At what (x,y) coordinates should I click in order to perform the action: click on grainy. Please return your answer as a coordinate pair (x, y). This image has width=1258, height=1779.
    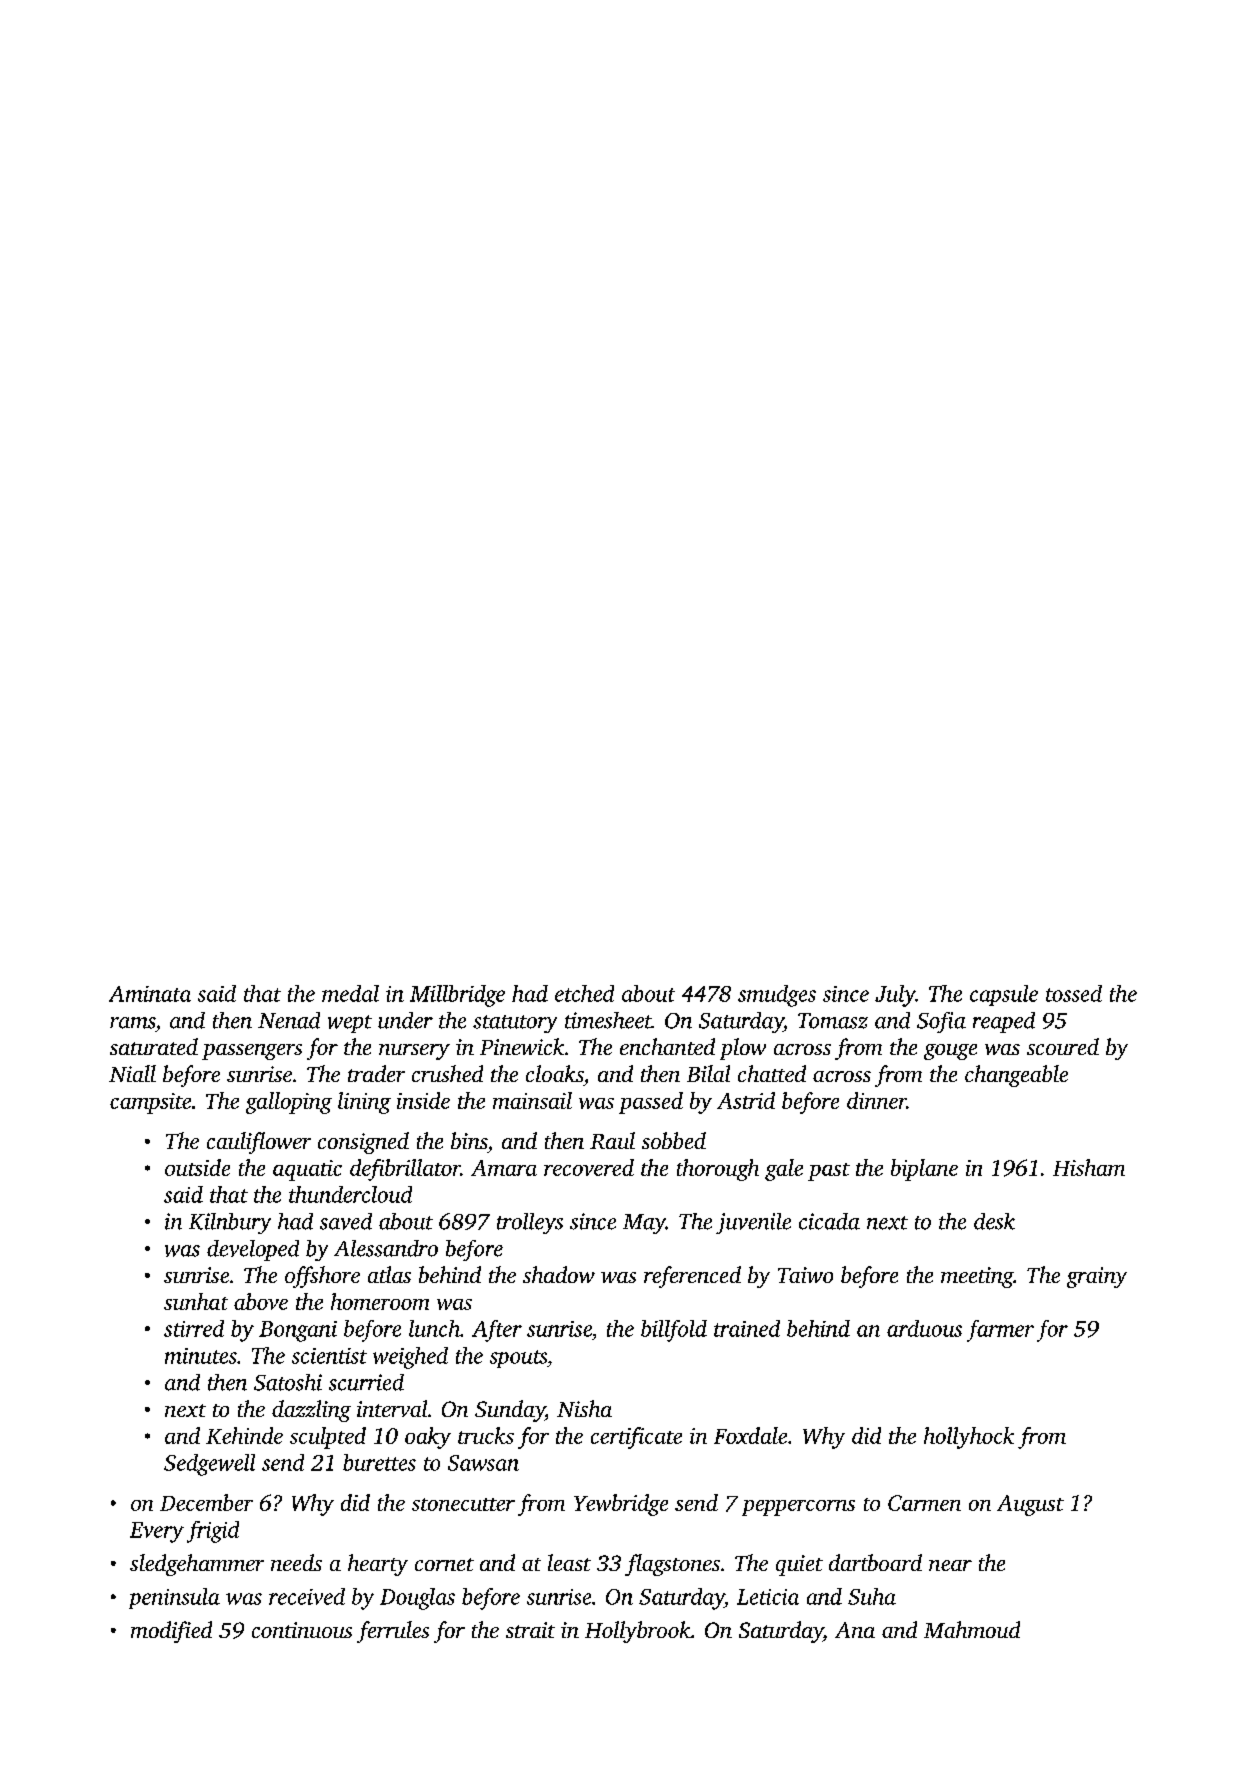
    Looking at the image, I should click on (1097, 1277).
